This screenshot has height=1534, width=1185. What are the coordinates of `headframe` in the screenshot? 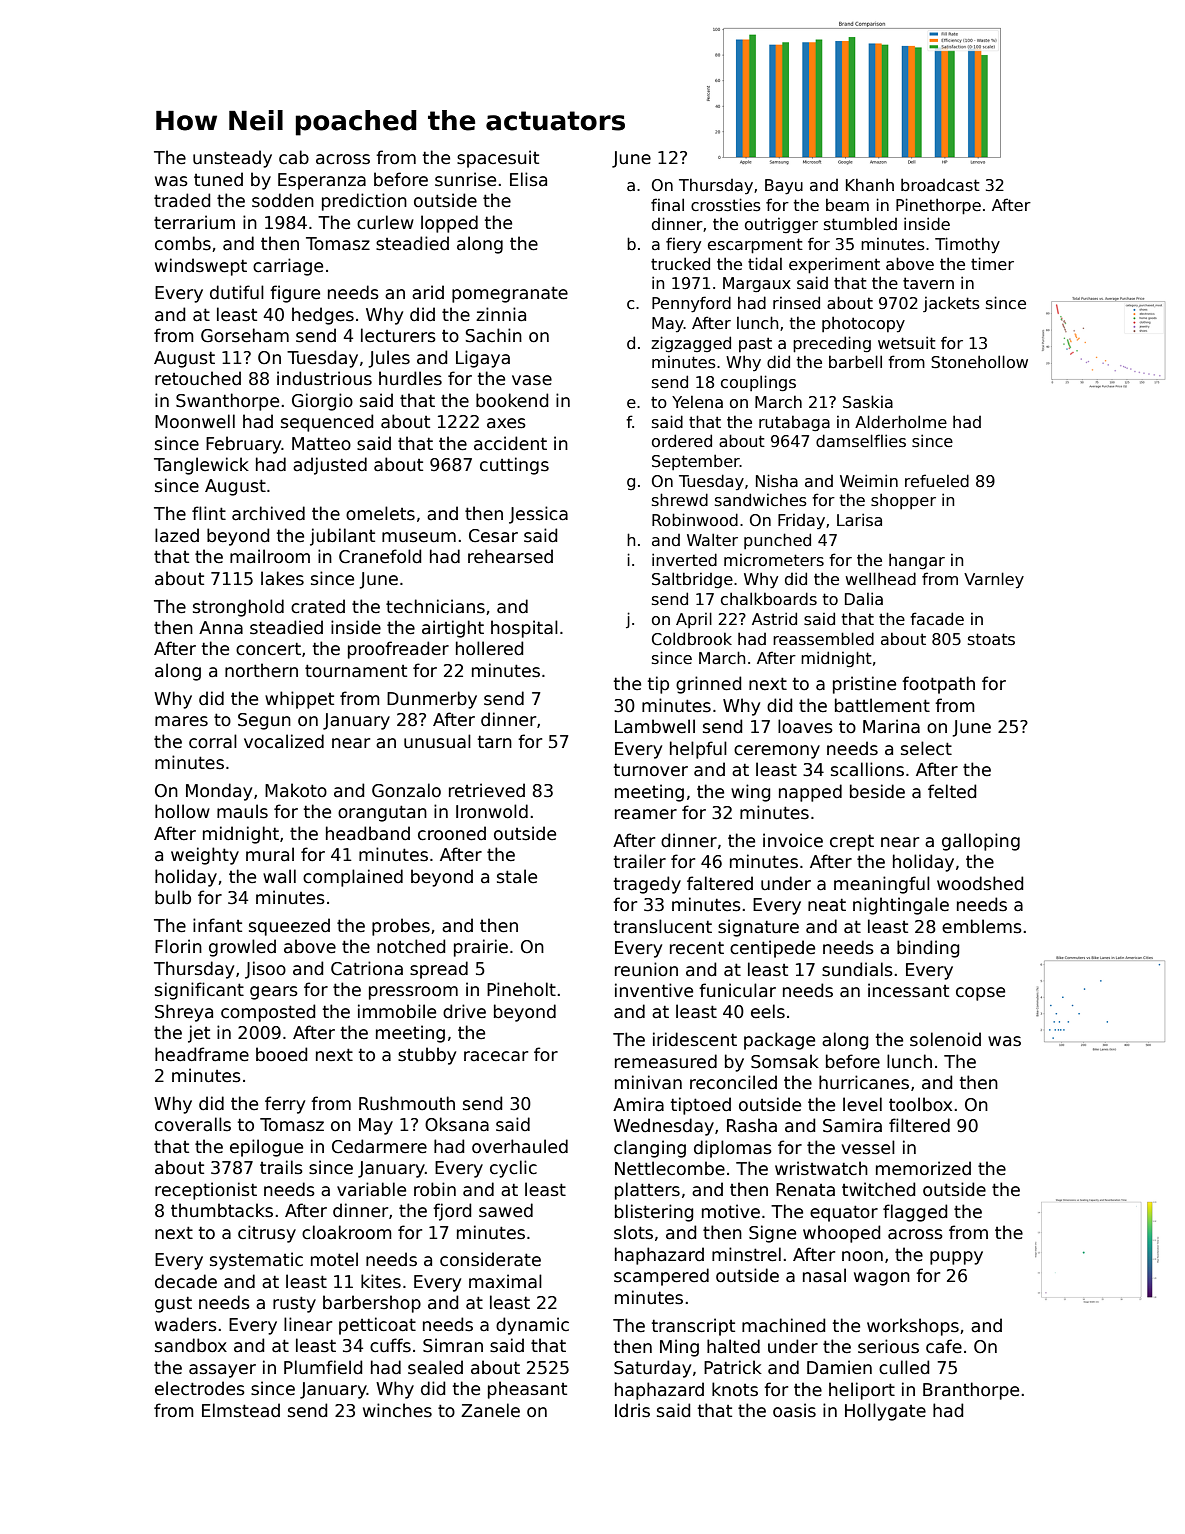 It's located at (202, 1054).
